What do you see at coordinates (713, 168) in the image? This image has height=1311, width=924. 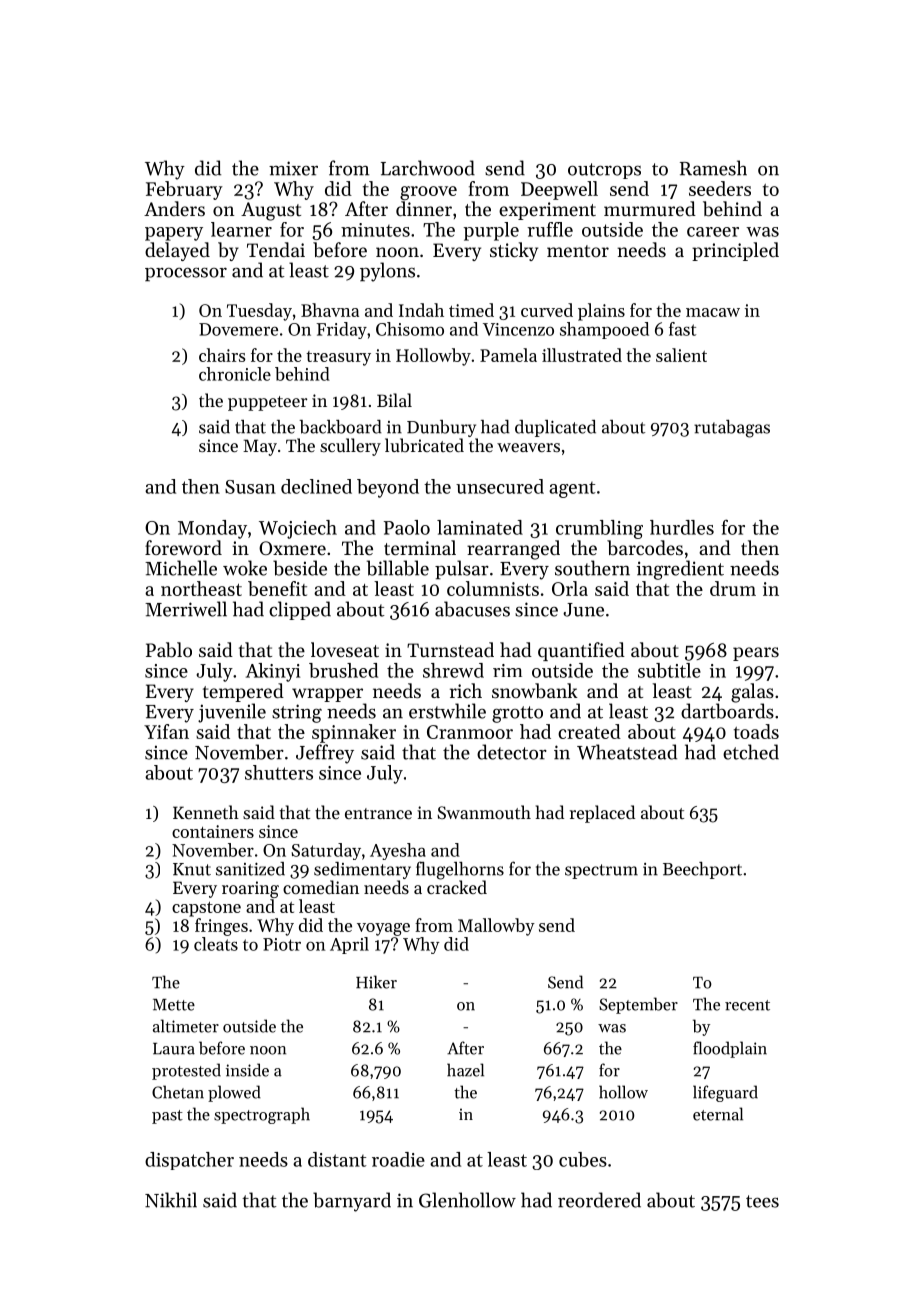 I see `Ramesh` at bounding box center [713, 168].
